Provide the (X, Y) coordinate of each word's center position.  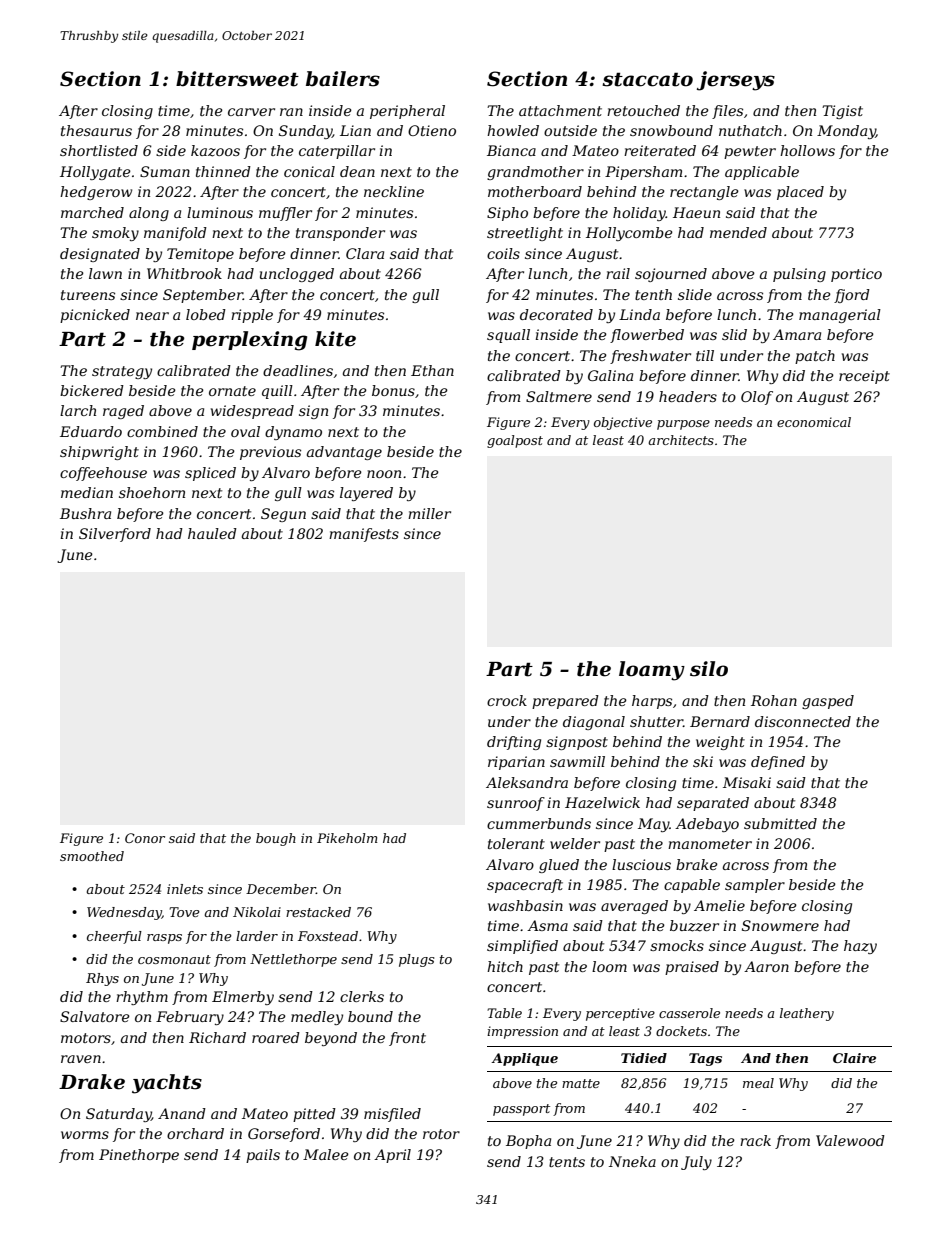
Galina (610, 375)
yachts (167, 1084)
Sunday (305, 132)
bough (276, 839)
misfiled (392, 1115)
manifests (364, 535)
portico (856, 275)
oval (245, 431)
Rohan (774, 700)
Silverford (115, 535)
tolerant (516, 843)
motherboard (535, 191)
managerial (840, 316)
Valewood (850, 1140)
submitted (780, 823)
